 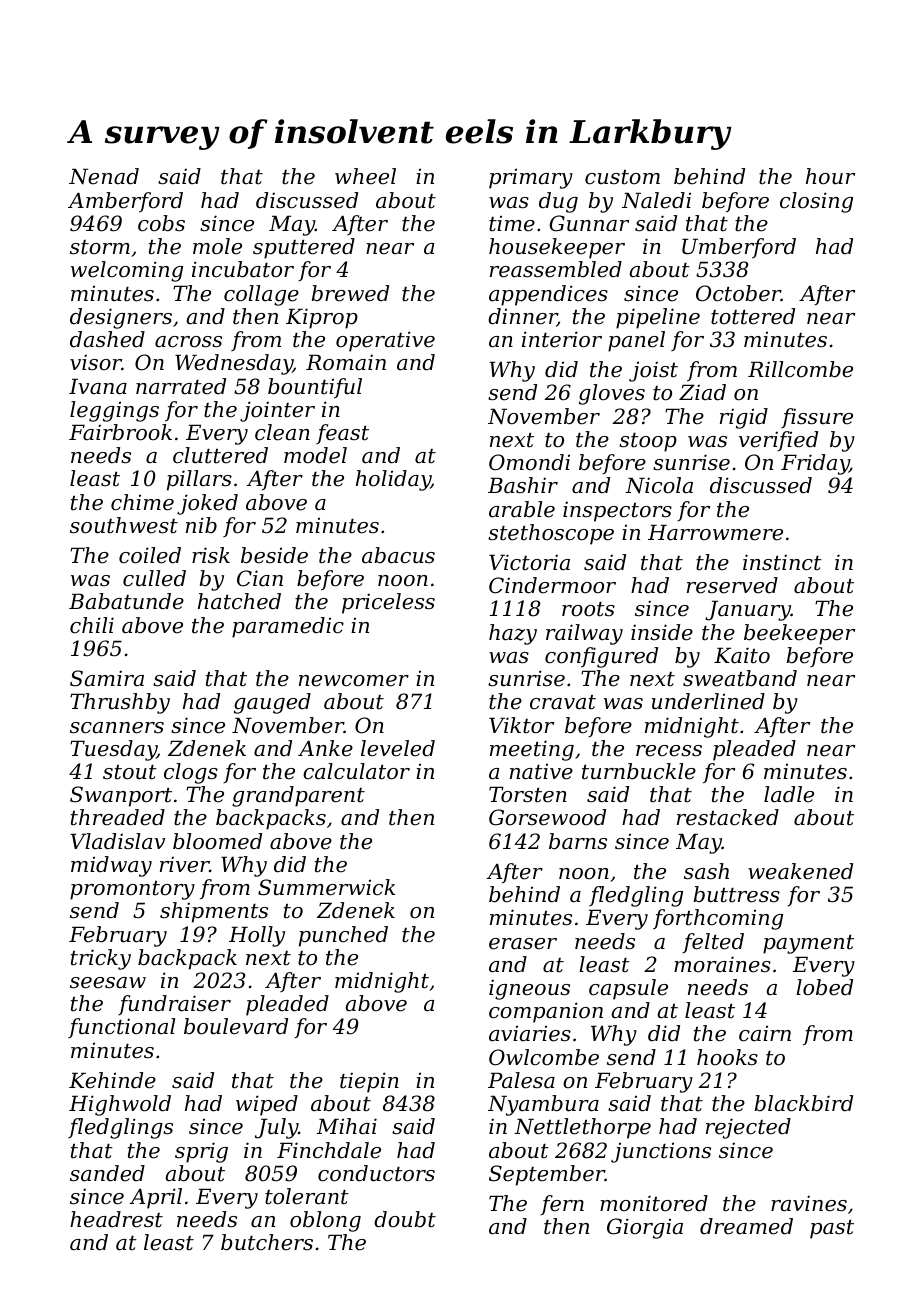 I want to click on river, so click(x=185, y=864).
